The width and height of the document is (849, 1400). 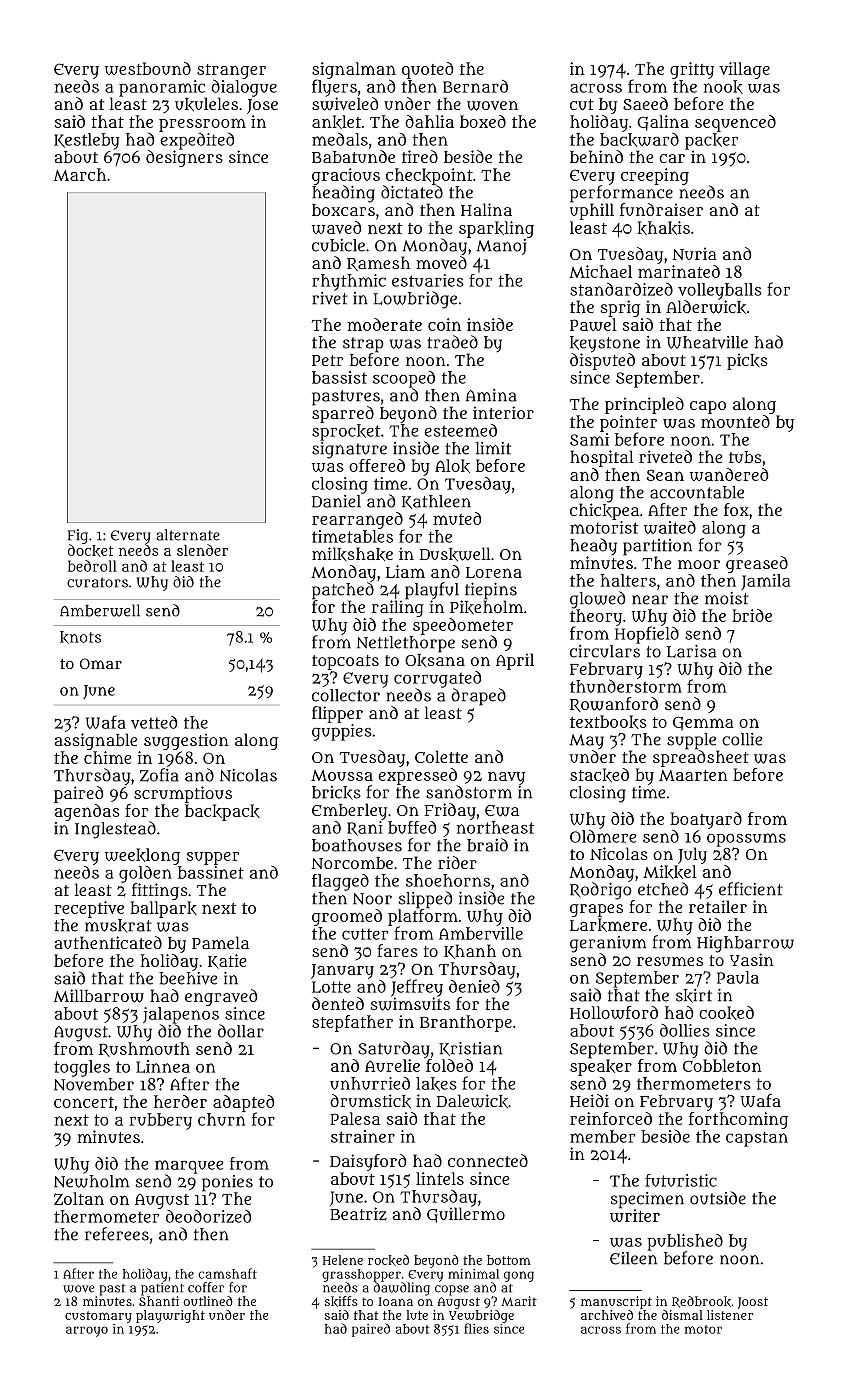 What do you see at coordinates (231, 71) in the document?
I see `stranger` at bounding box center [231, 71].
